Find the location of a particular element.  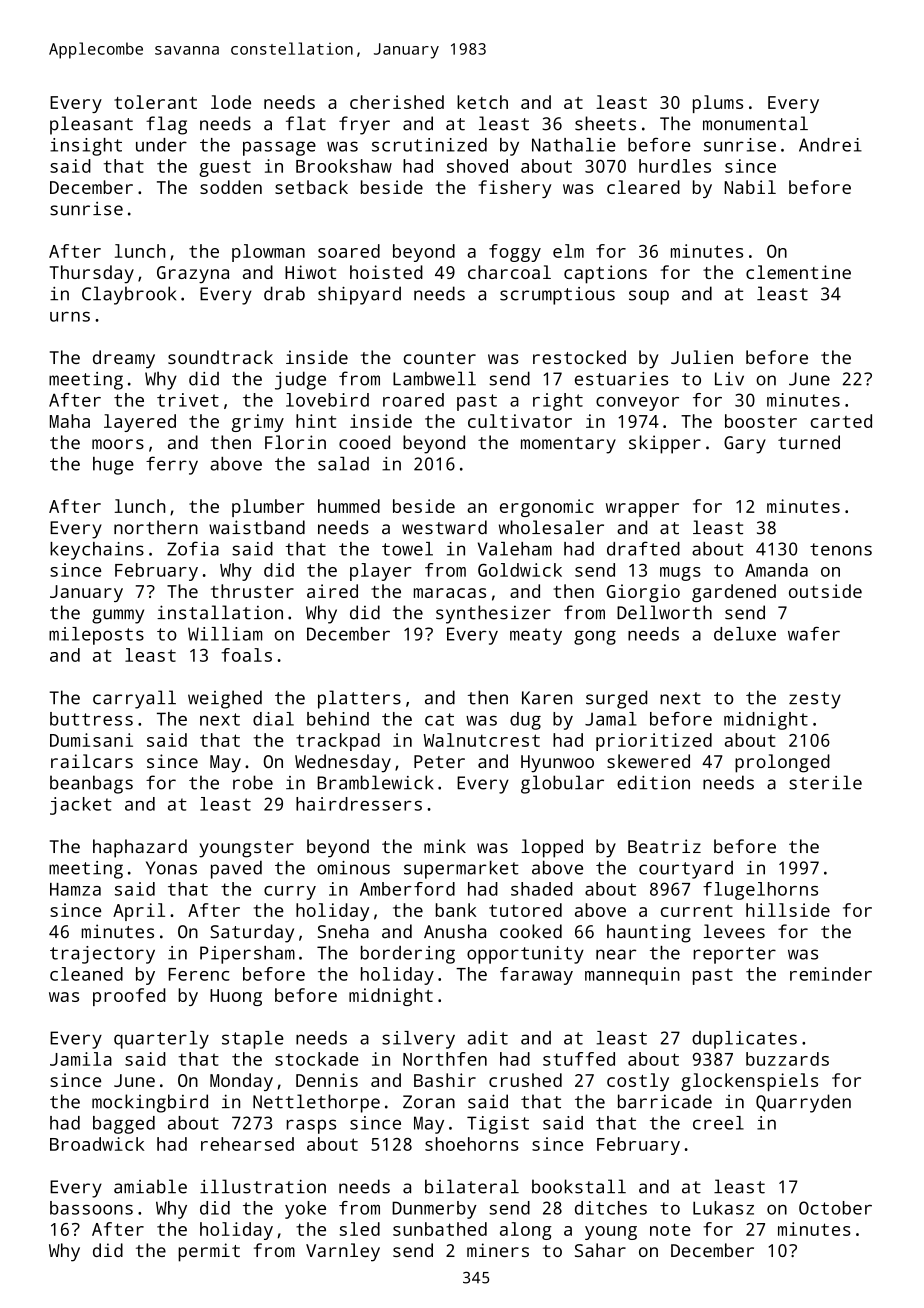

October is located at coordinates (835, 1208).
